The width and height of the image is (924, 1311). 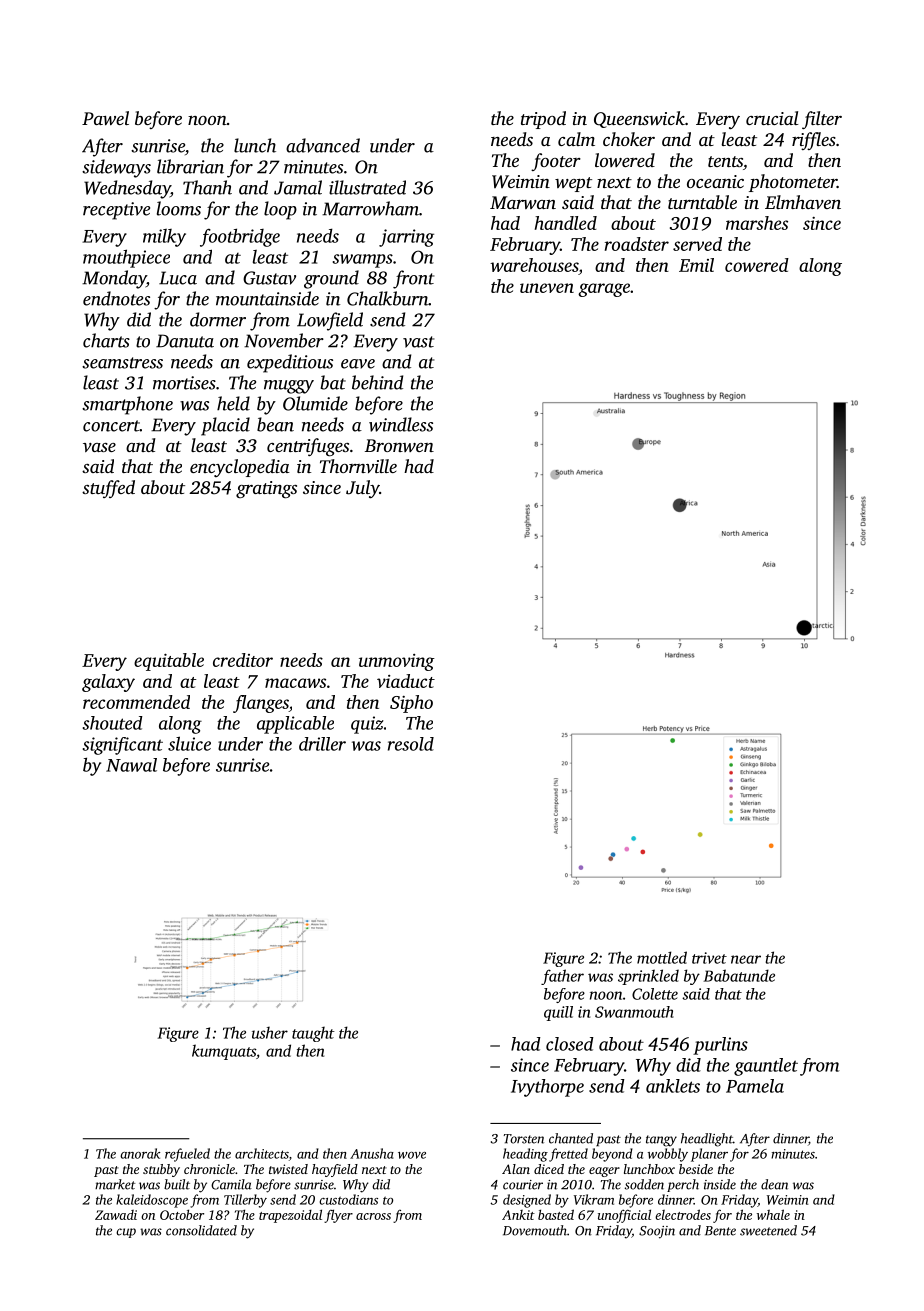 What do you see at coordinates (803, 202) in the image?
I see `Elmhaven` at bounding box center [803, 202].
